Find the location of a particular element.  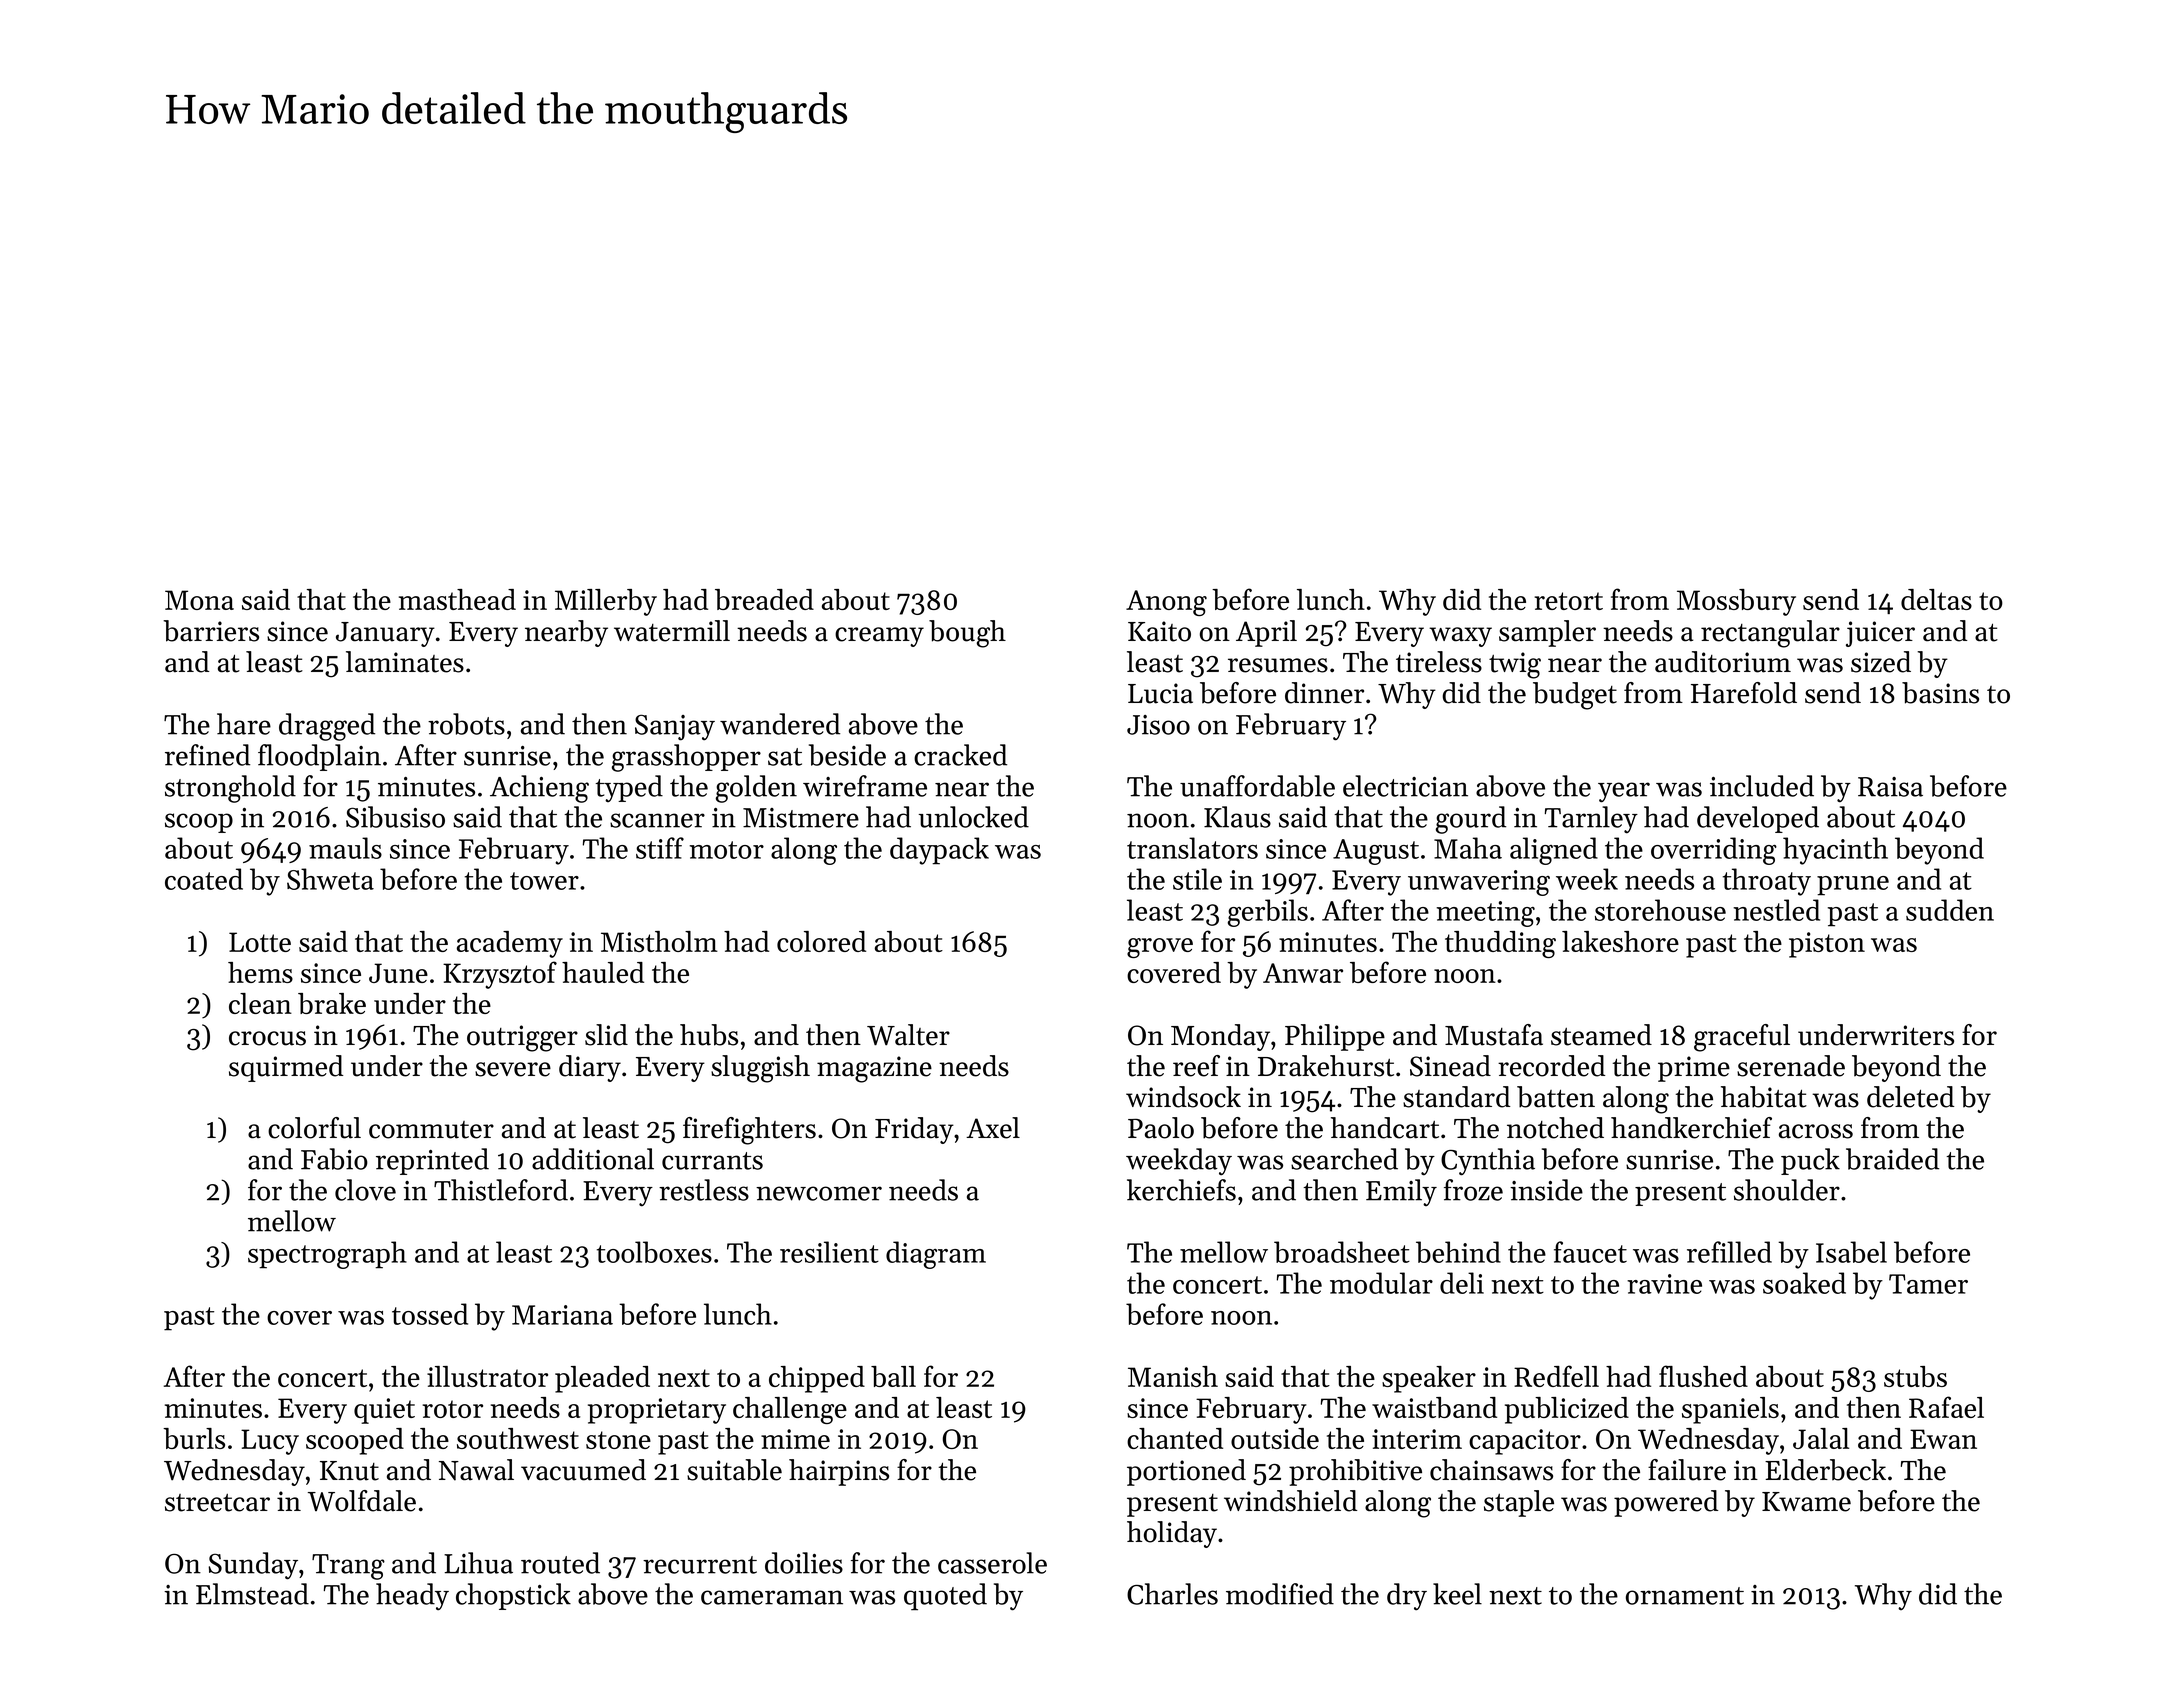

diagram is located at coordinates (936, 1255).
